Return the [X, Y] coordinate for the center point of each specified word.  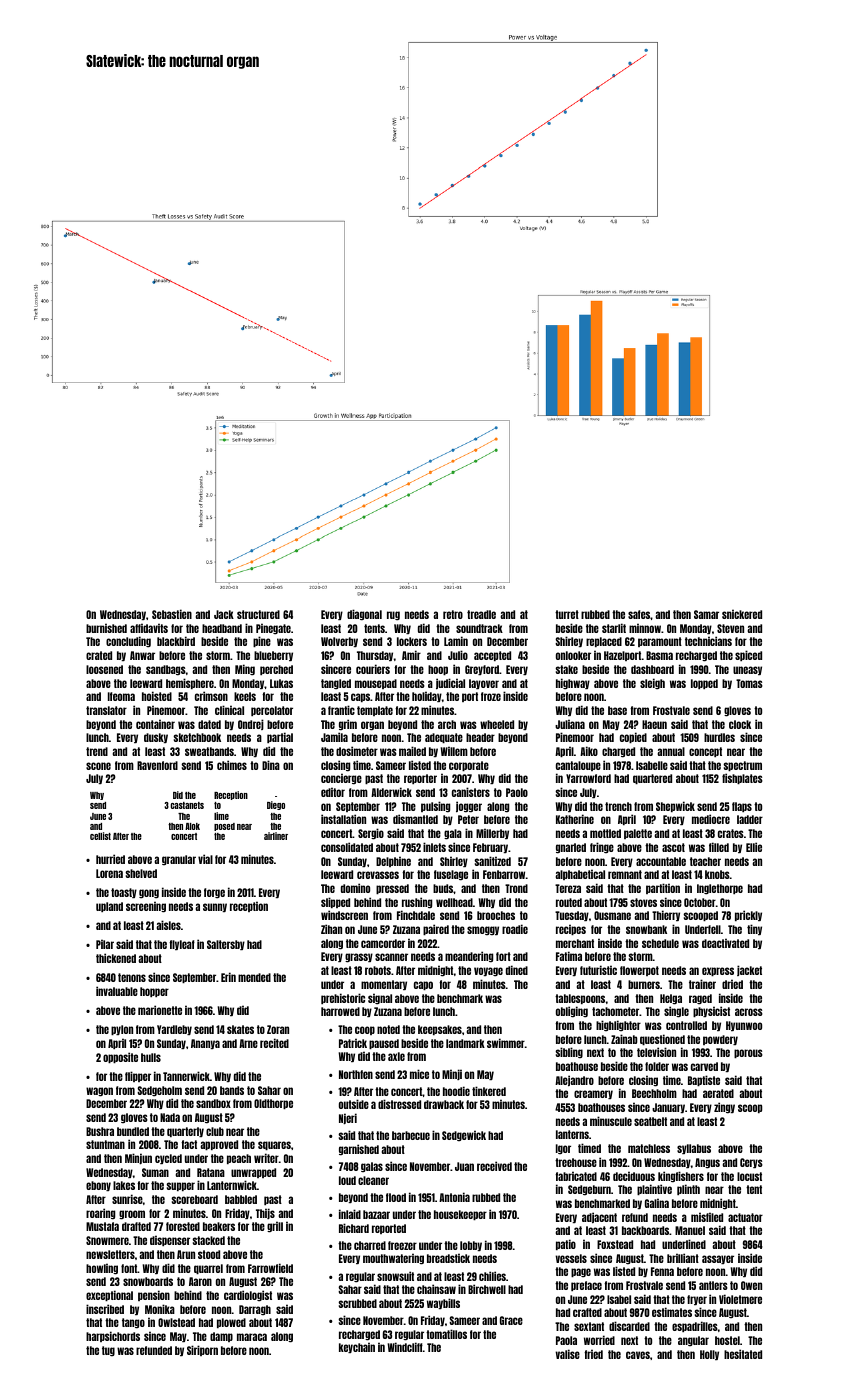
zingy [724, 1108]
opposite [120, 1057]
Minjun [138, 1158]
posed [224, 827]
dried [732, 984]
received [494, 1166]
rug [393, 616]
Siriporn [202, 1350]
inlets [434, 847]
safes [639, 614]
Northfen [356, 1074]
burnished [106, 628]
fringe [602, 847]
